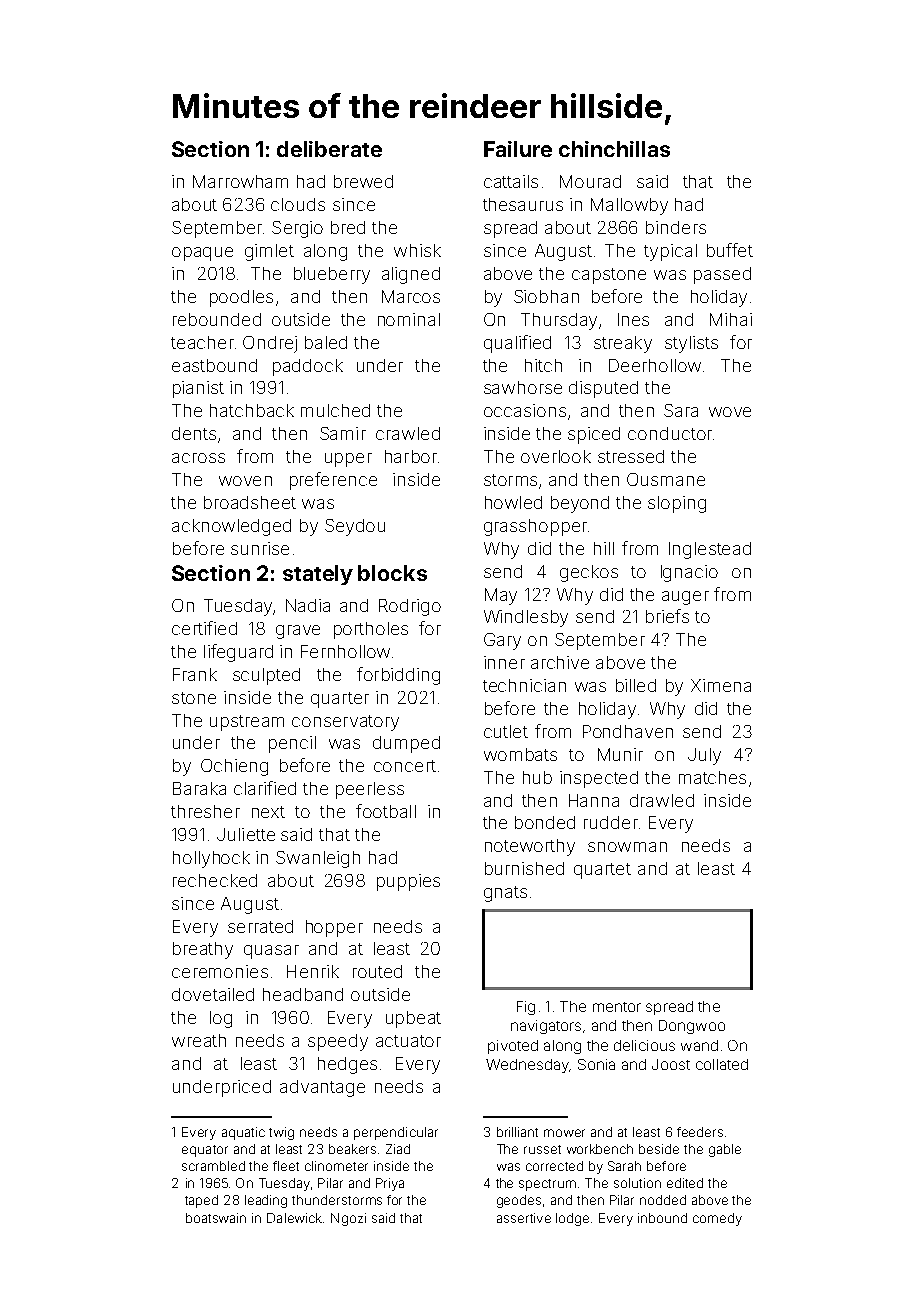 Image resolution: width=924 pixels, height=1311 pixels. I want to click on opaque, so click(202, 254).
